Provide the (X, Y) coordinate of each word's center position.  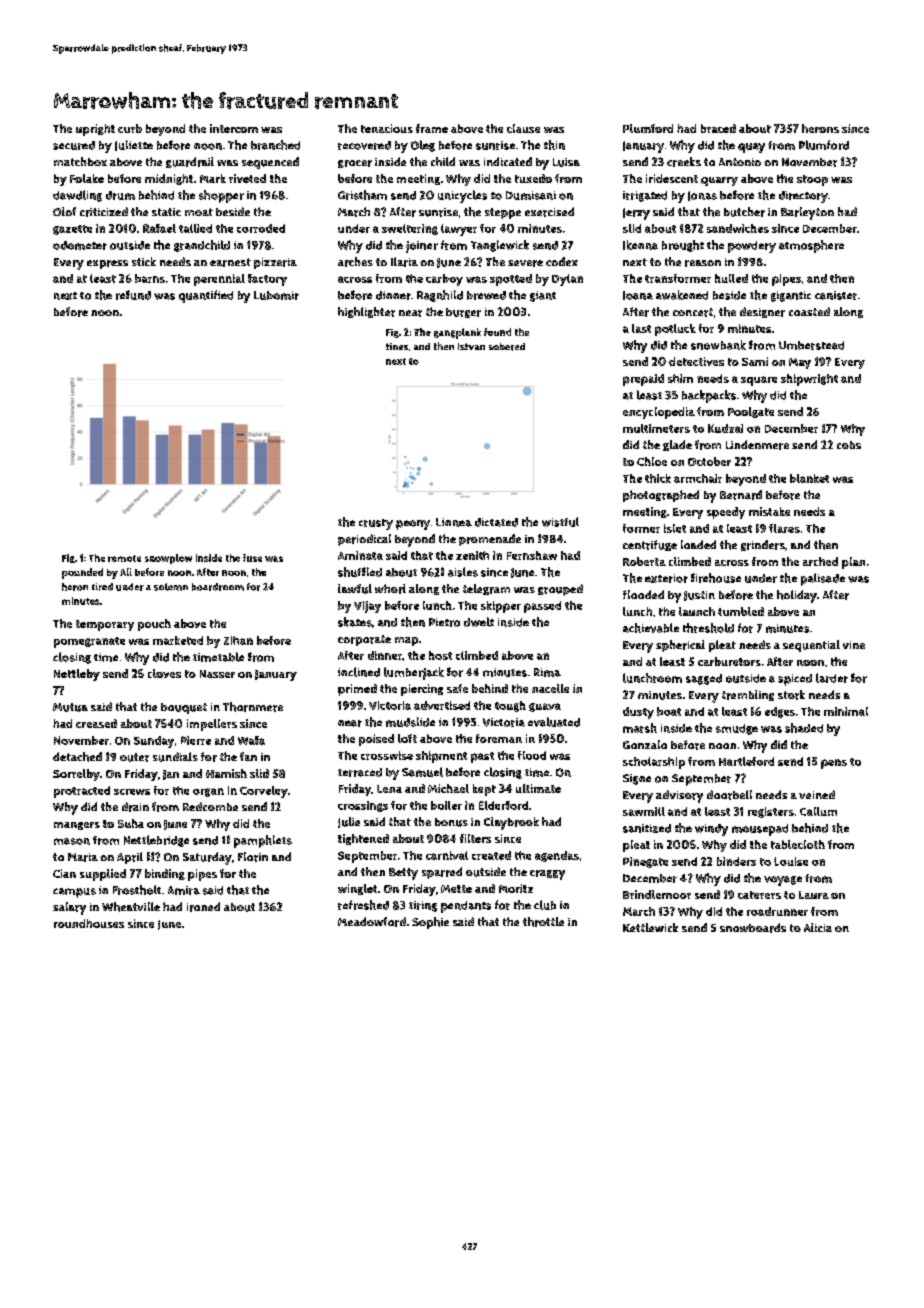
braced (718, 128)
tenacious (387, 128)
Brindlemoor (657, 894)
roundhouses (89, 923)
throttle (543, 922)
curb (130, 128)
